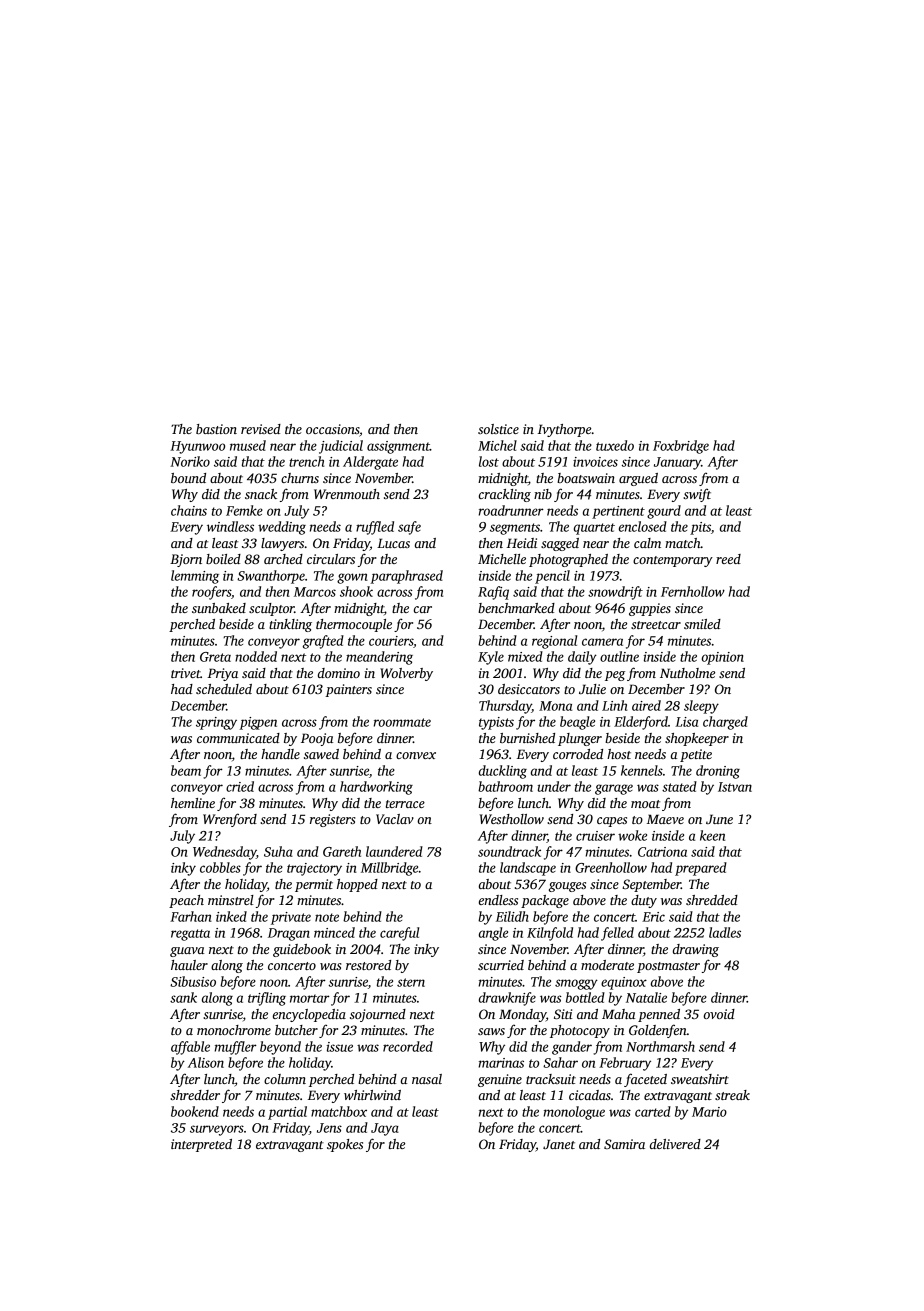 Image resolution: width=924 pixels, height=1311 pixels. Describe the element at coordinates (701, 869) in the document. I see `prepared` at that location.
